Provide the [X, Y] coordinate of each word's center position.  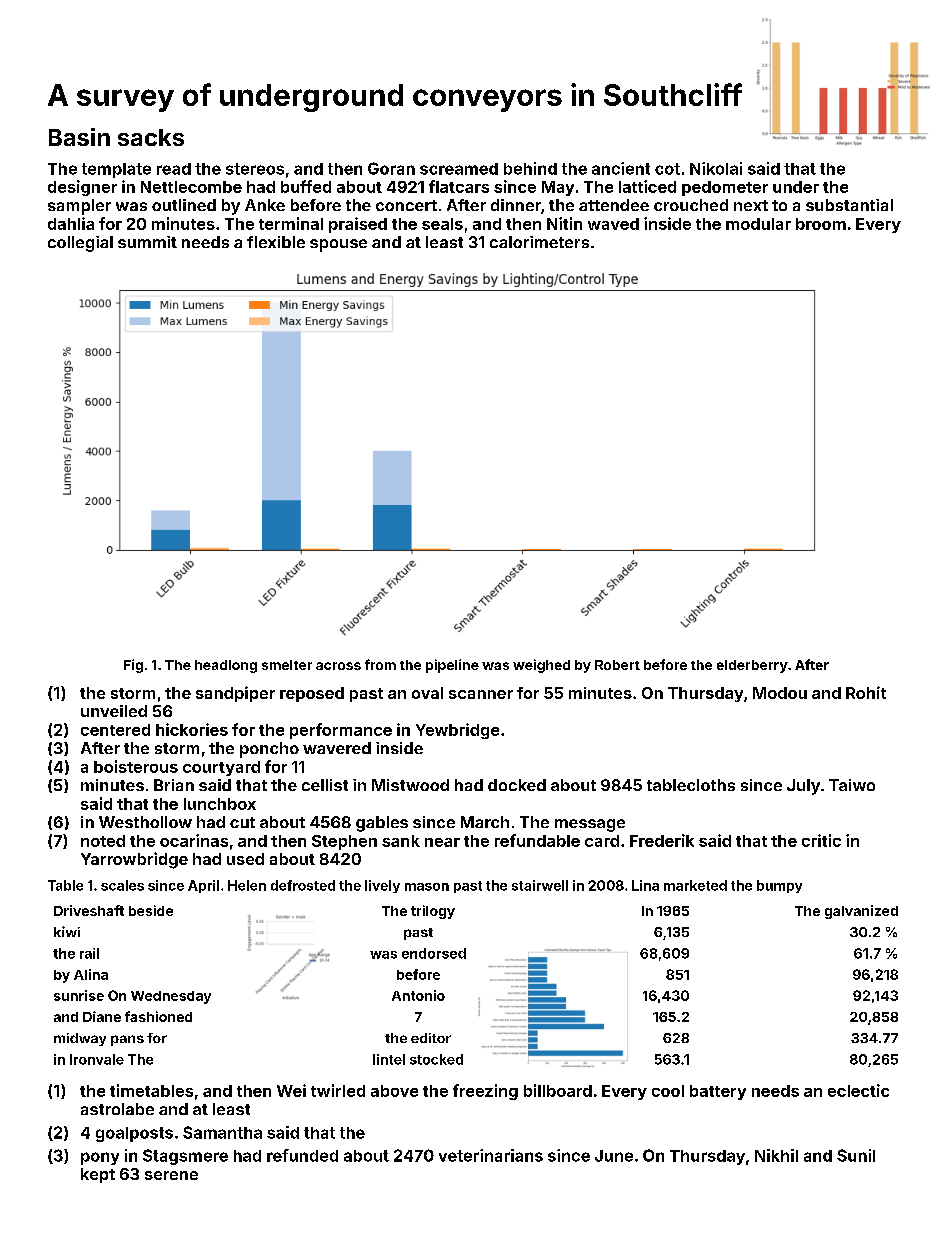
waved [613, 224]
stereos [255, 169]
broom [821, 224]
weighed [541, 666]
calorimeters [539, 242]
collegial [80, 244]
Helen [247, 885]
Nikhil [776, 1155]
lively [382, 886]
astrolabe [117, 1109]
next [751, 205]
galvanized [861, 912]
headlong [226, 666]
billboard [558, 1090]
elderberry [752, 666]
